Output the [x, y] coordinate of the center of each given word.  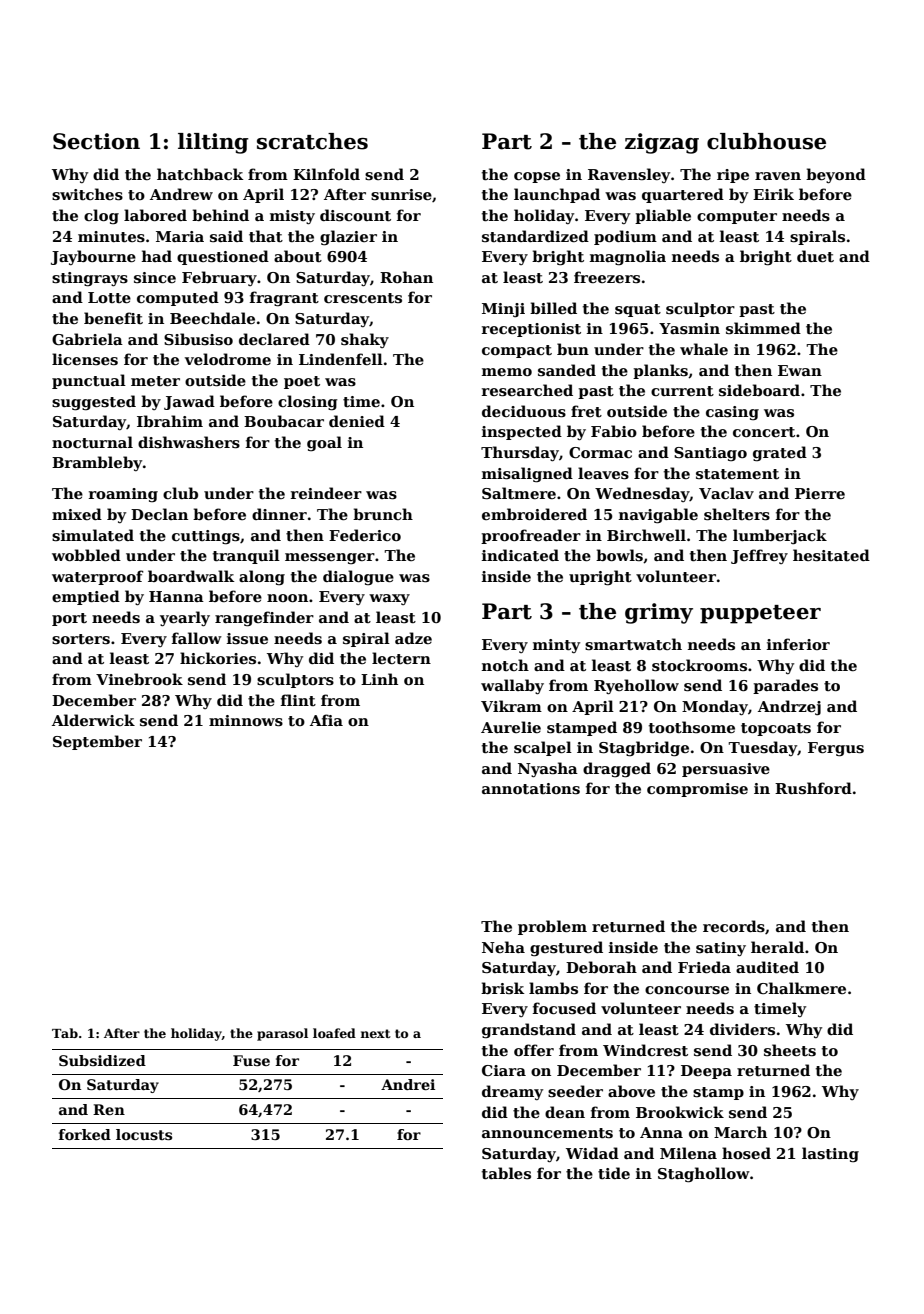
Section [96, 141]
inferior [798, 644]
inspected [522, 432]
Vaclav [726, 493]
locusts [144, 1134]
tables [506, 1173]
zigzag [662, 143]
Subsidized [102, 1060]
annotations [531, 788]
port [69, 619]
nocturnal [92, 442]
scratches [312, 141]
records [734, 926]
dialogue [358, 578]
